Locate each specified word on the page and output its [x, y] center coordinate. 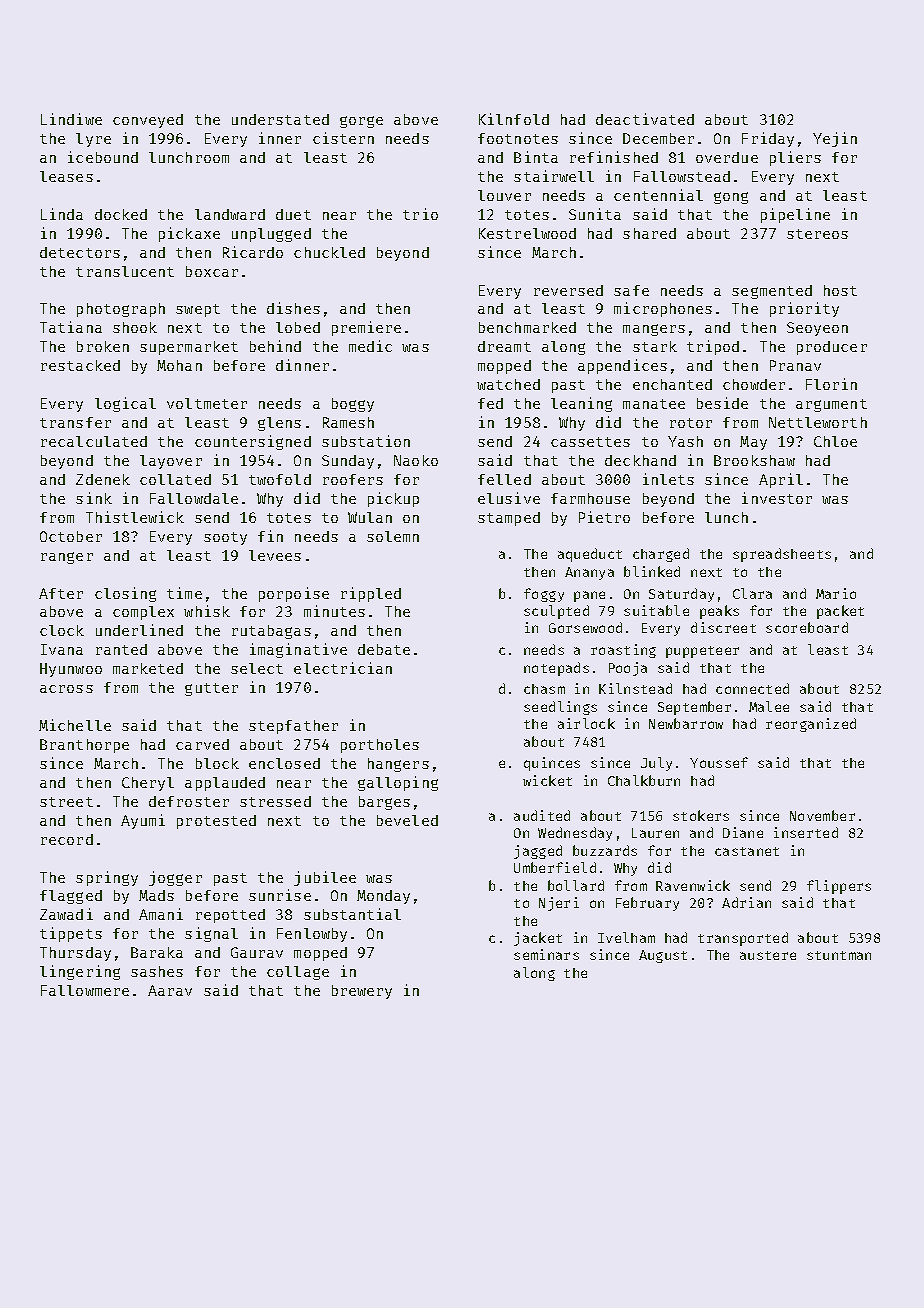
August [663, 956]
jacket [538, 939]
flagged [71, 897]
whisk [207, 611]
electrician [343, 668]
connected [752, 688]
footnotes [518, 138]
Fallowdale [194, 498]
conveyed [148, 121]
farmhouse [590, 498]
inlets [668, 479]
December [658, 138]
